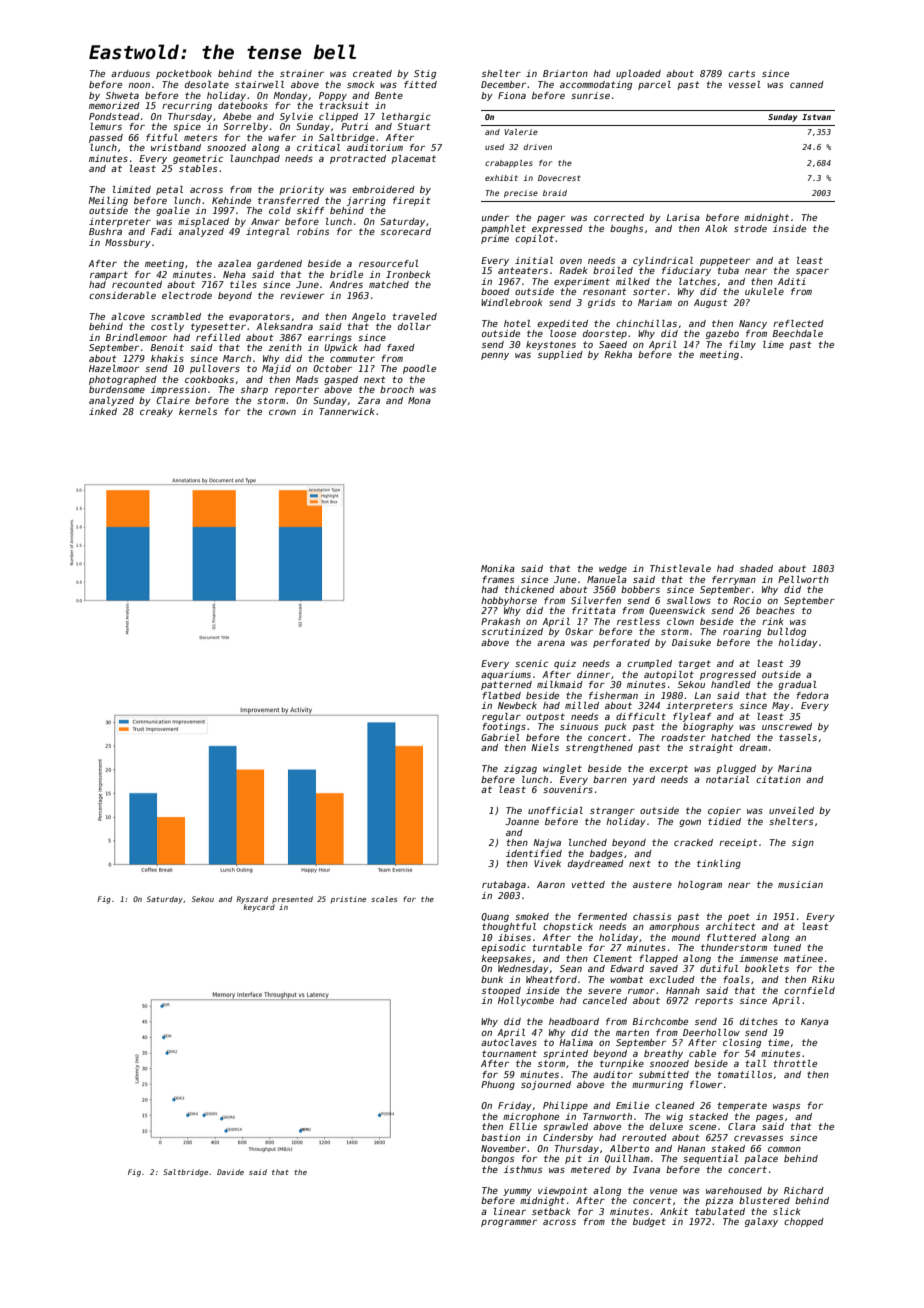 Image resolution: width=924 pixels, height=1308 pixels. Describe the element at coordinates (506, 675) in the page. I see `aquariums` at that location.
